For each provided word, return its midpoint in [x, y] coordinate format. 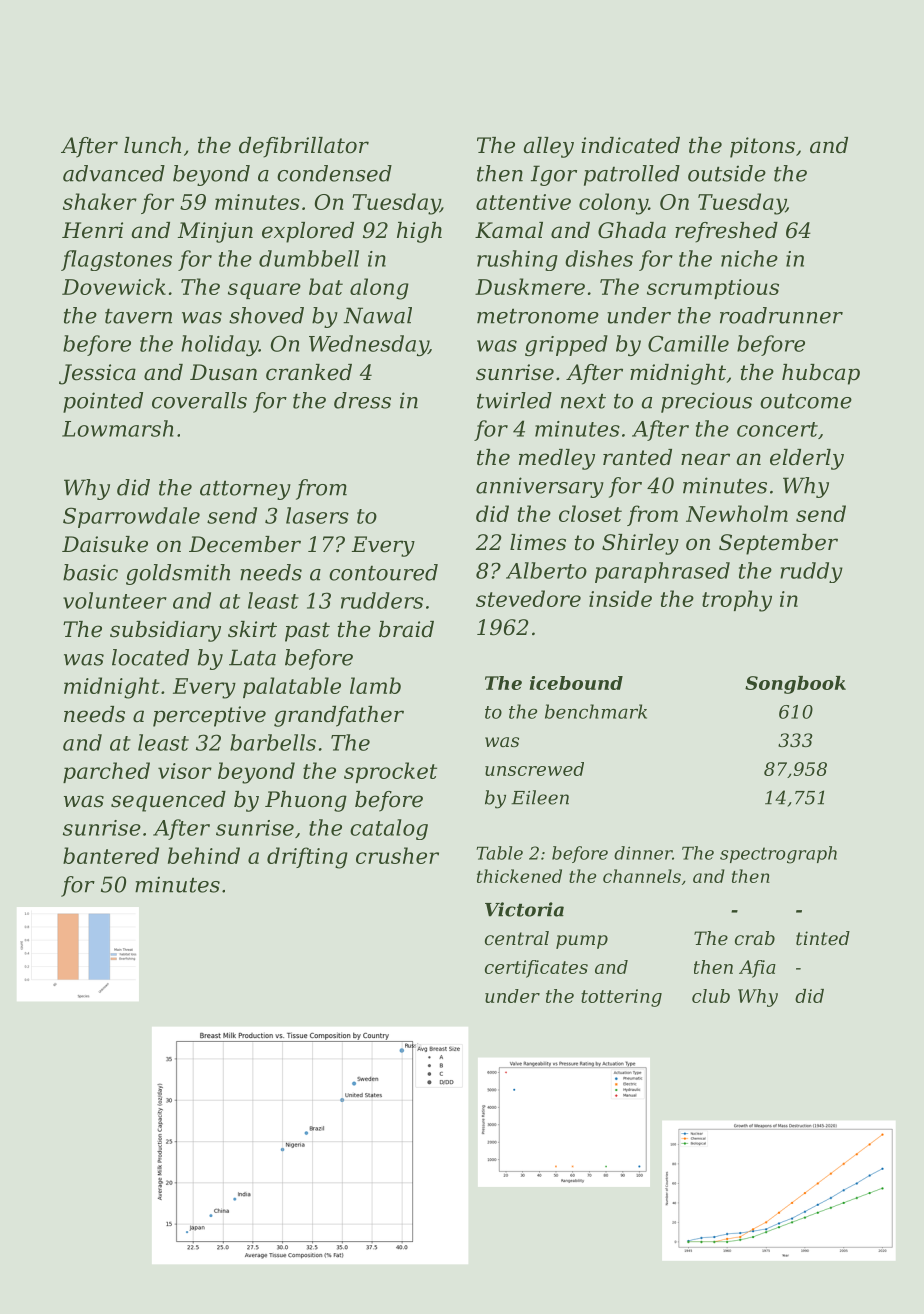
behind [204, 855]
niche [749, 258]
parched [106, 772]
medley [557, 459]
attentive [523, 202]
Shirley [640, 544]
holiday [220, 345]
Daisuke [105, 544]
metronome [538, 316]
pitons [762, 147]
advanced [114, 173]
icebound [576, 683]
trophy [737, 601]
